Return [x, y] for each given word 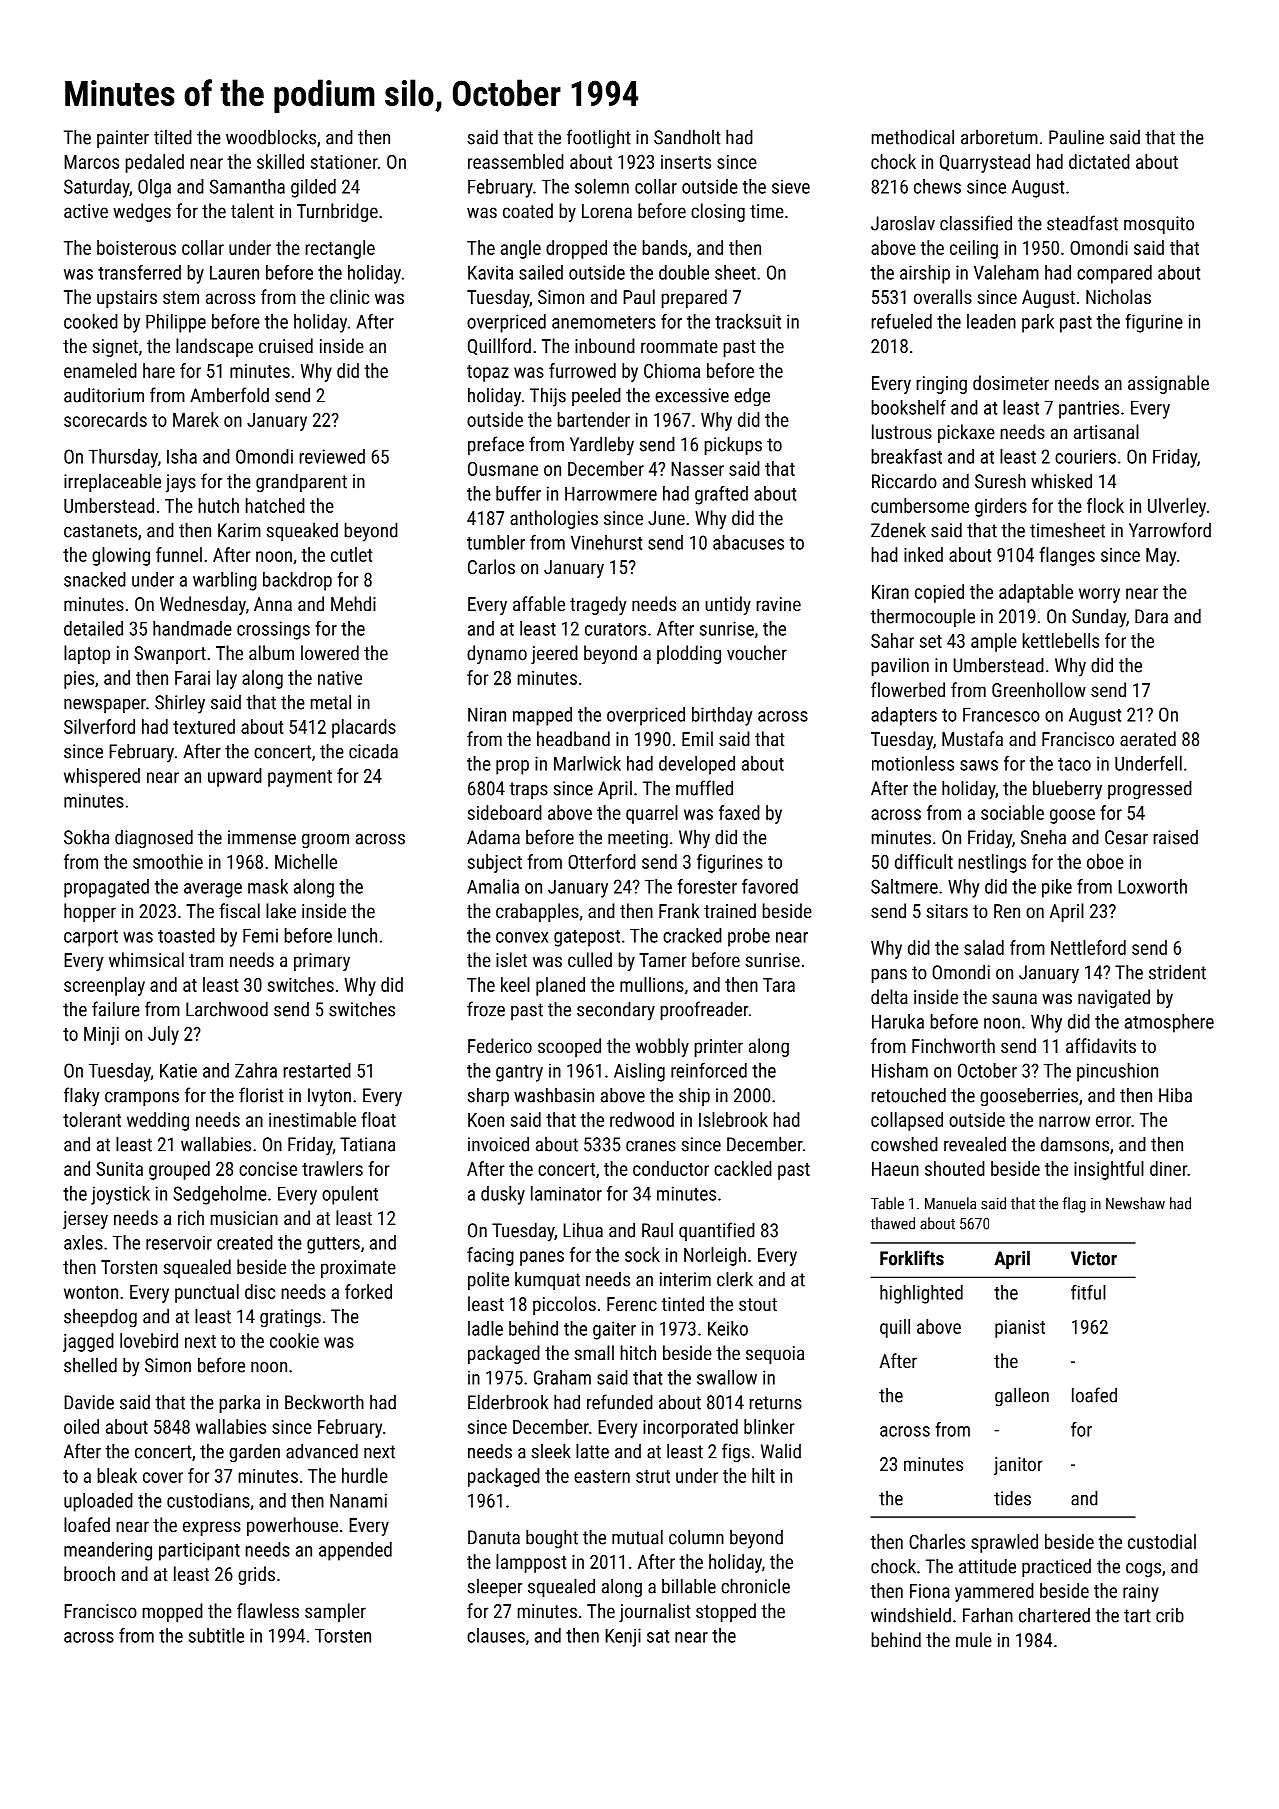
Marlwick [587, 763]
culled [590, 959]
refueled [901, 321]
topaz [488, 373]
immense [262, 837]
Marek [196, 419]
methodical [913, 137]
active [86, 211]
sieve [791, 186]
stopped [726, 1612]
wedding [158, 1121]
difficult [924, 861]
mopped [173, 1612]
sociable [1012, 812]
